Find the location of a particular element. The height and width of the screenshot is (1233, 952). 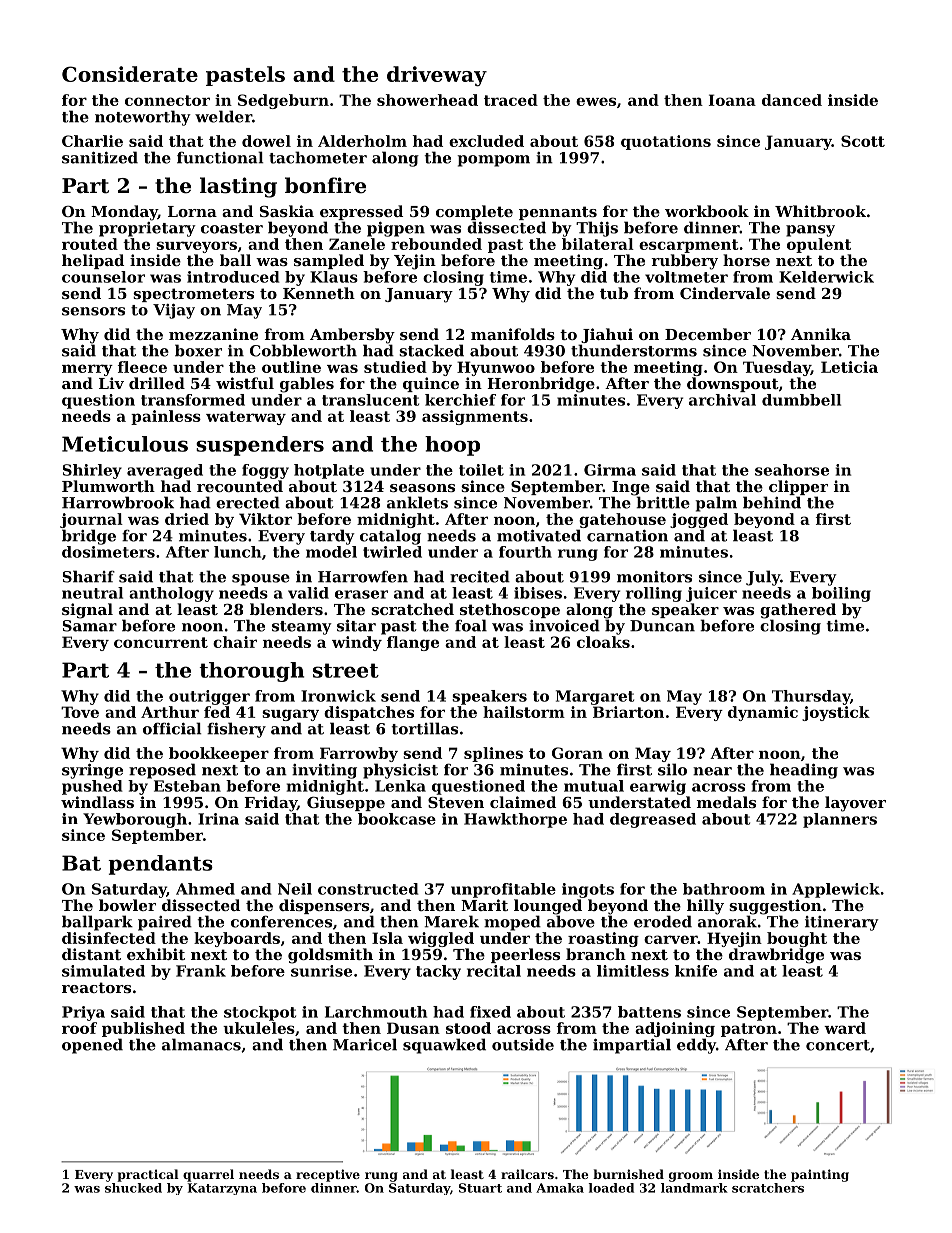

complete is located at coordinates (474, 212).
